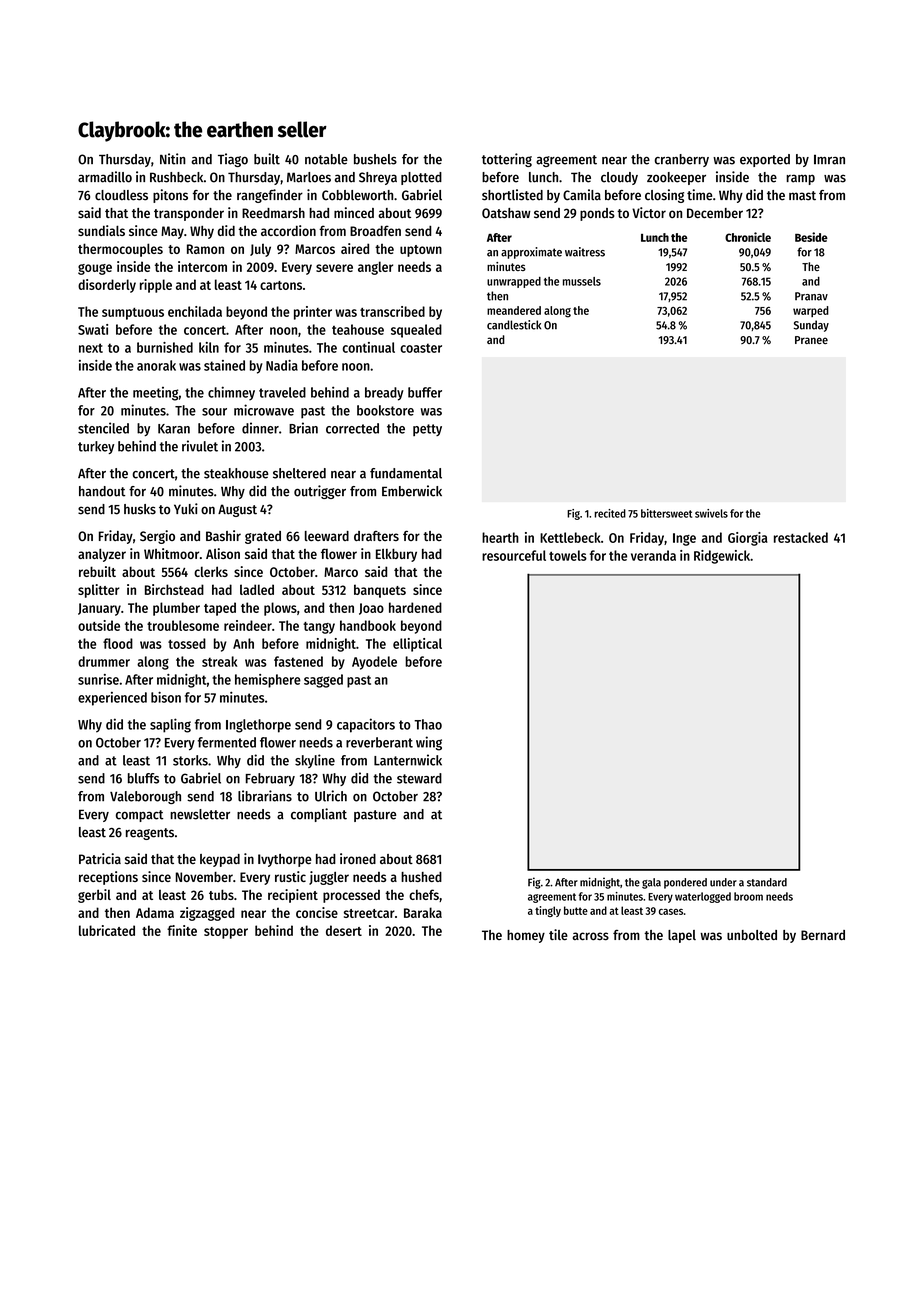 The width and height of the image is (924, 1308). I want to click on petty, so click(427, 430).
